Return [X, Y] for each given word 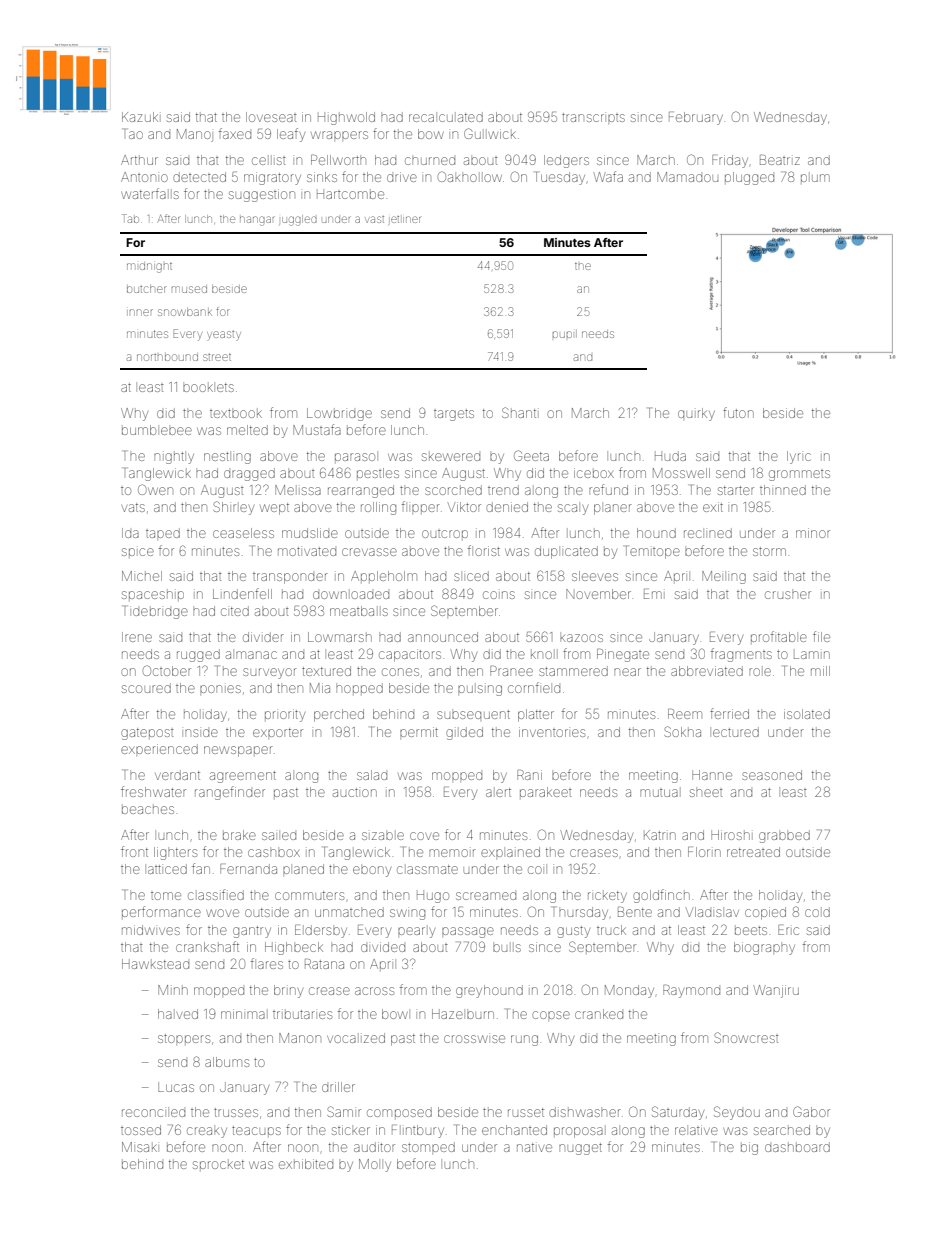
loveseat [271, 117]
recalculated [446, 117]
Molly [375, 1165]
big [749, 1148]
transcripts [593, 117]
